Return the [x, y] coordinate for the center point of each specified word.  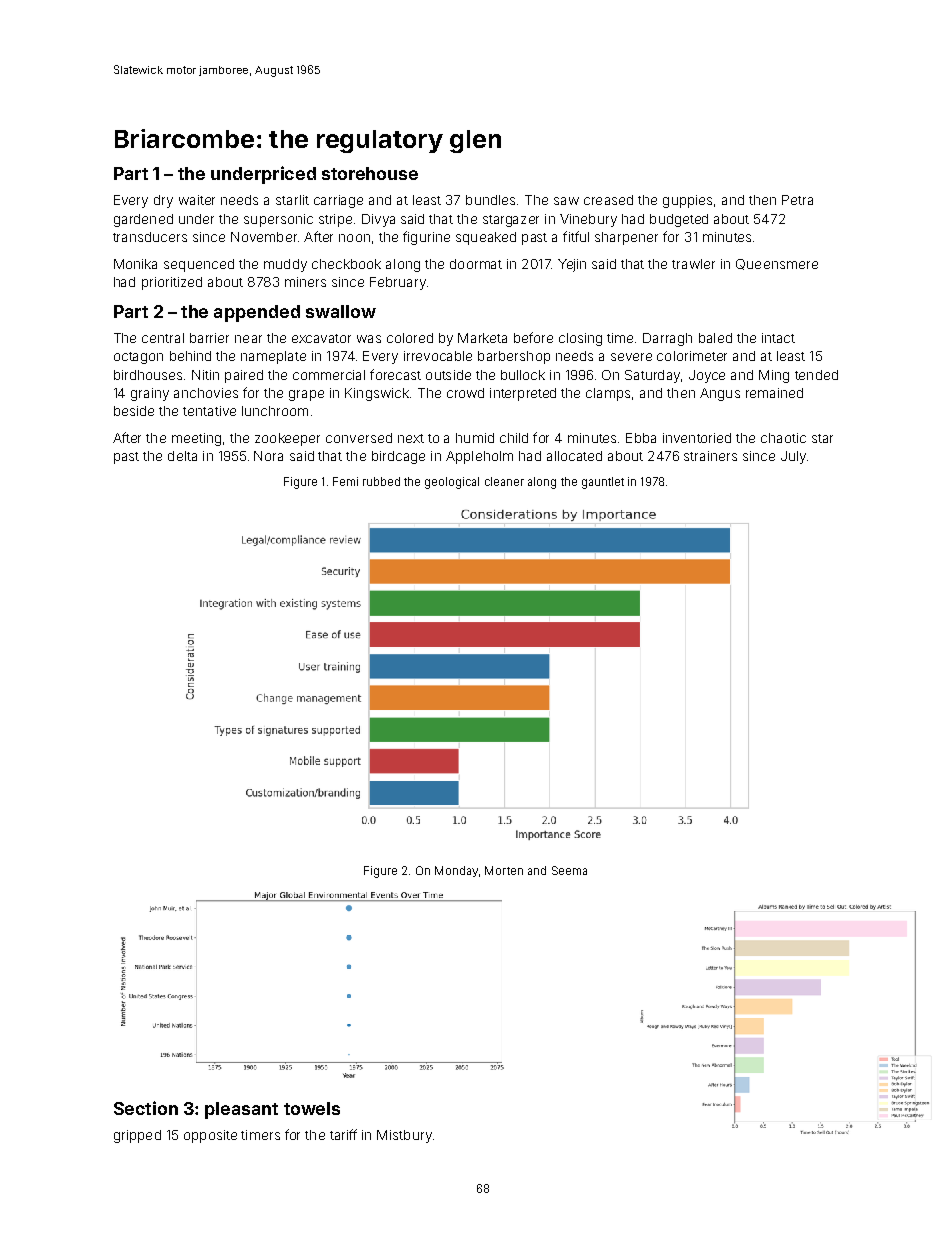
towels [312, 1108]
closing [580, 339]
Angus [720, 394]
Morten [504, 870]
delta [182, 456]
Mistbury [404, 1136]
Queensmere [777, 264]
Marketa [482, 338]
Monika [135, 264]
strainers [710, 456]
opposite [210, 1136]
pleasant [241, 1110]
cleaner [504, 481]
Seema [569, 870]
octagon [138, 358]
